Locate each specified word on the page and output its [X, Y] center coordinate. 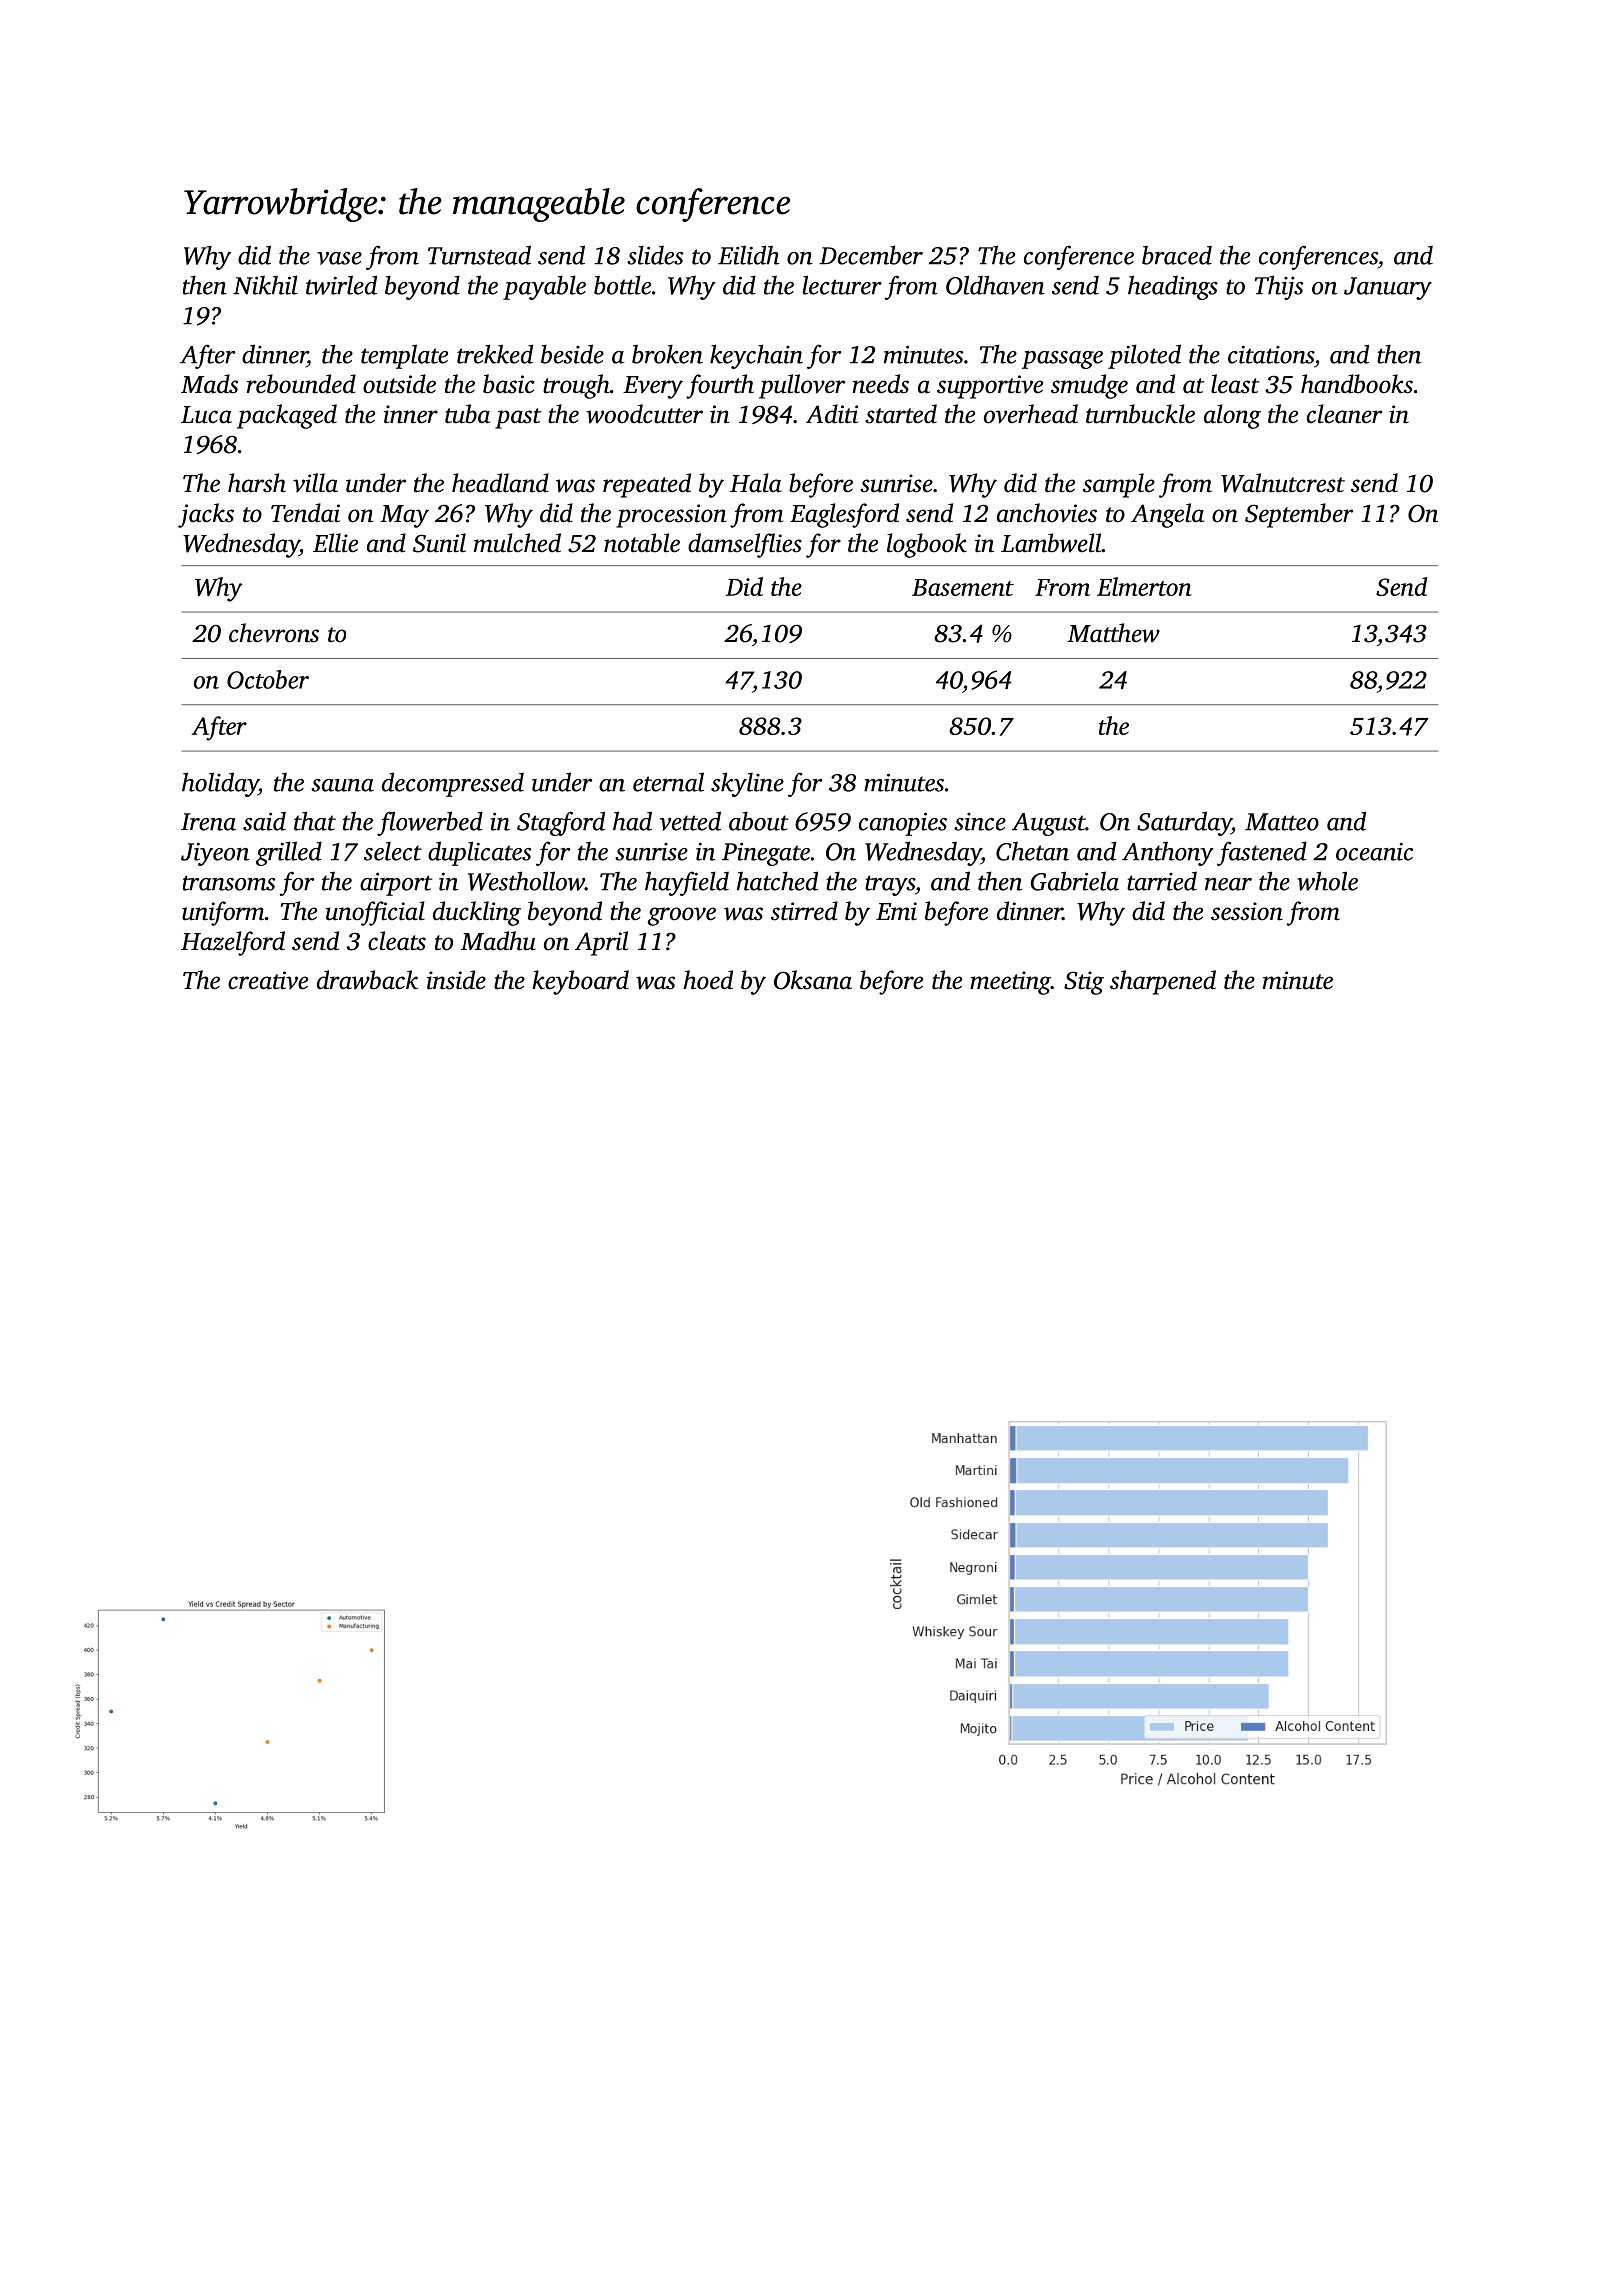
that [315, 821]
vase [339, 258]
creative [268, 980]
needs [880, 384]
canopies [903, 824]
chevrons [274, 633]
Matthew [1113, 633]
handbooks [1357, 384]
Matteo [1282, 822]
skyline [747, 784]
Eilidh [749, 255]
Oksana [813, 980]
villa [315, 483]
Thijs [1279, 287]
